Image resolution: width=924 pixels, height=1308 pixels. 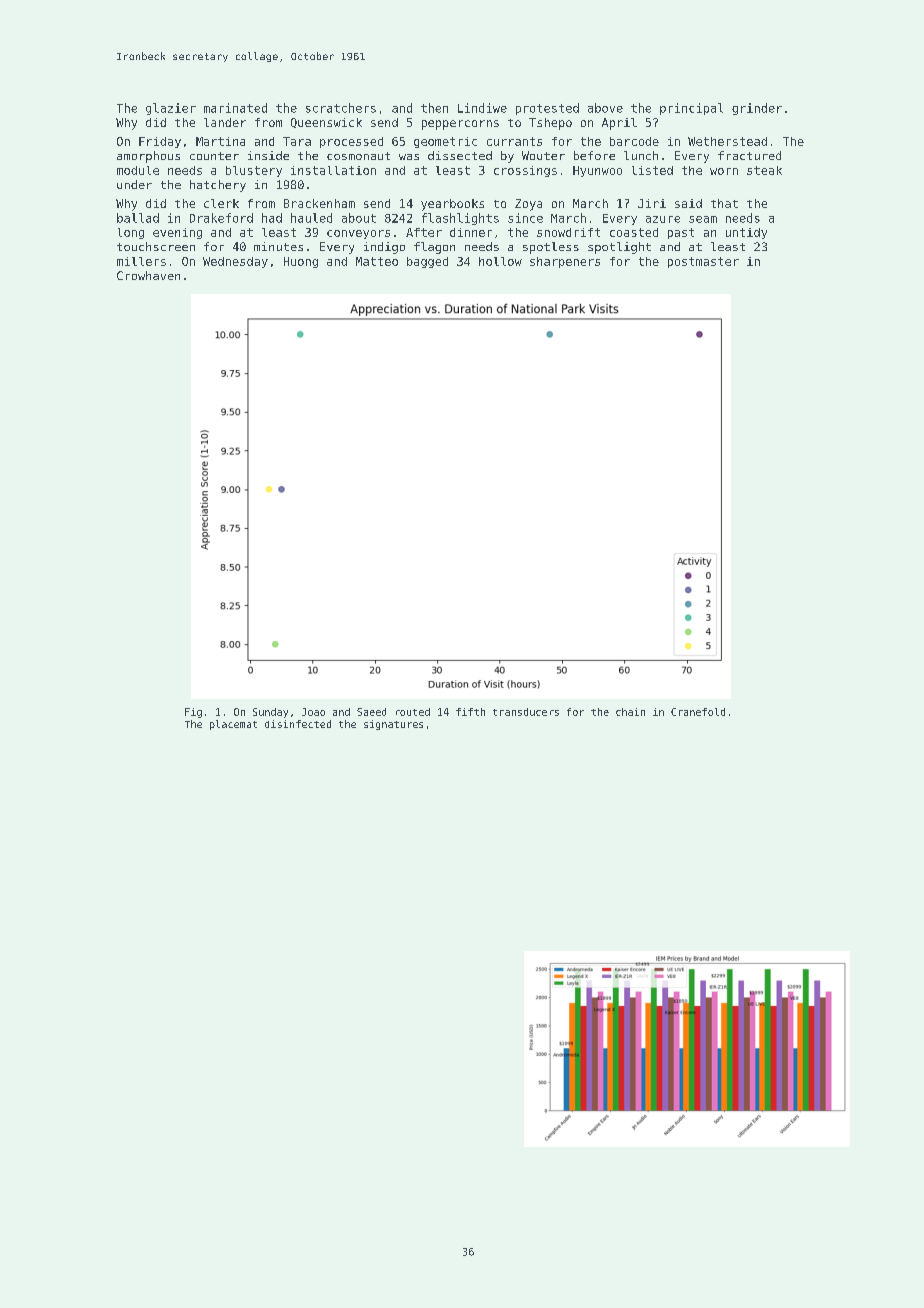 What do you see at coordinates (148, 275) in the document?
I see `Crowhaven` at bounding box center [148, 275].
